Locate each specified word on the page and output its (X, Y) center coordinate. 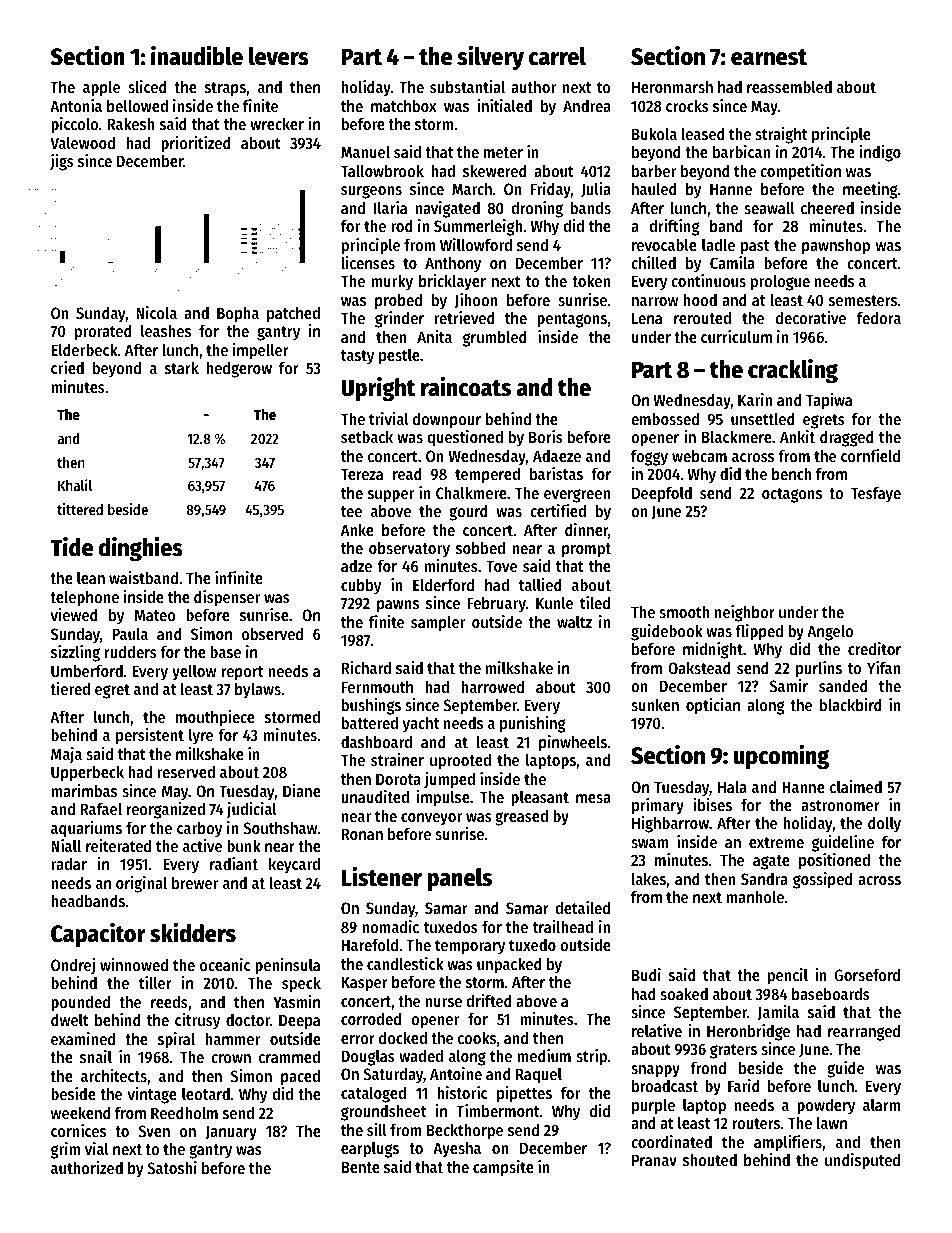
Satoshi (172, 1167)
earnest (769, 57)
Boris (546, 436)
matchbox (404, 106)
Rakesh (130, 124)
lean (91, 578)
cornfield (870, 455)
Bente (361, 1167)
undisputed (862, 1161)
